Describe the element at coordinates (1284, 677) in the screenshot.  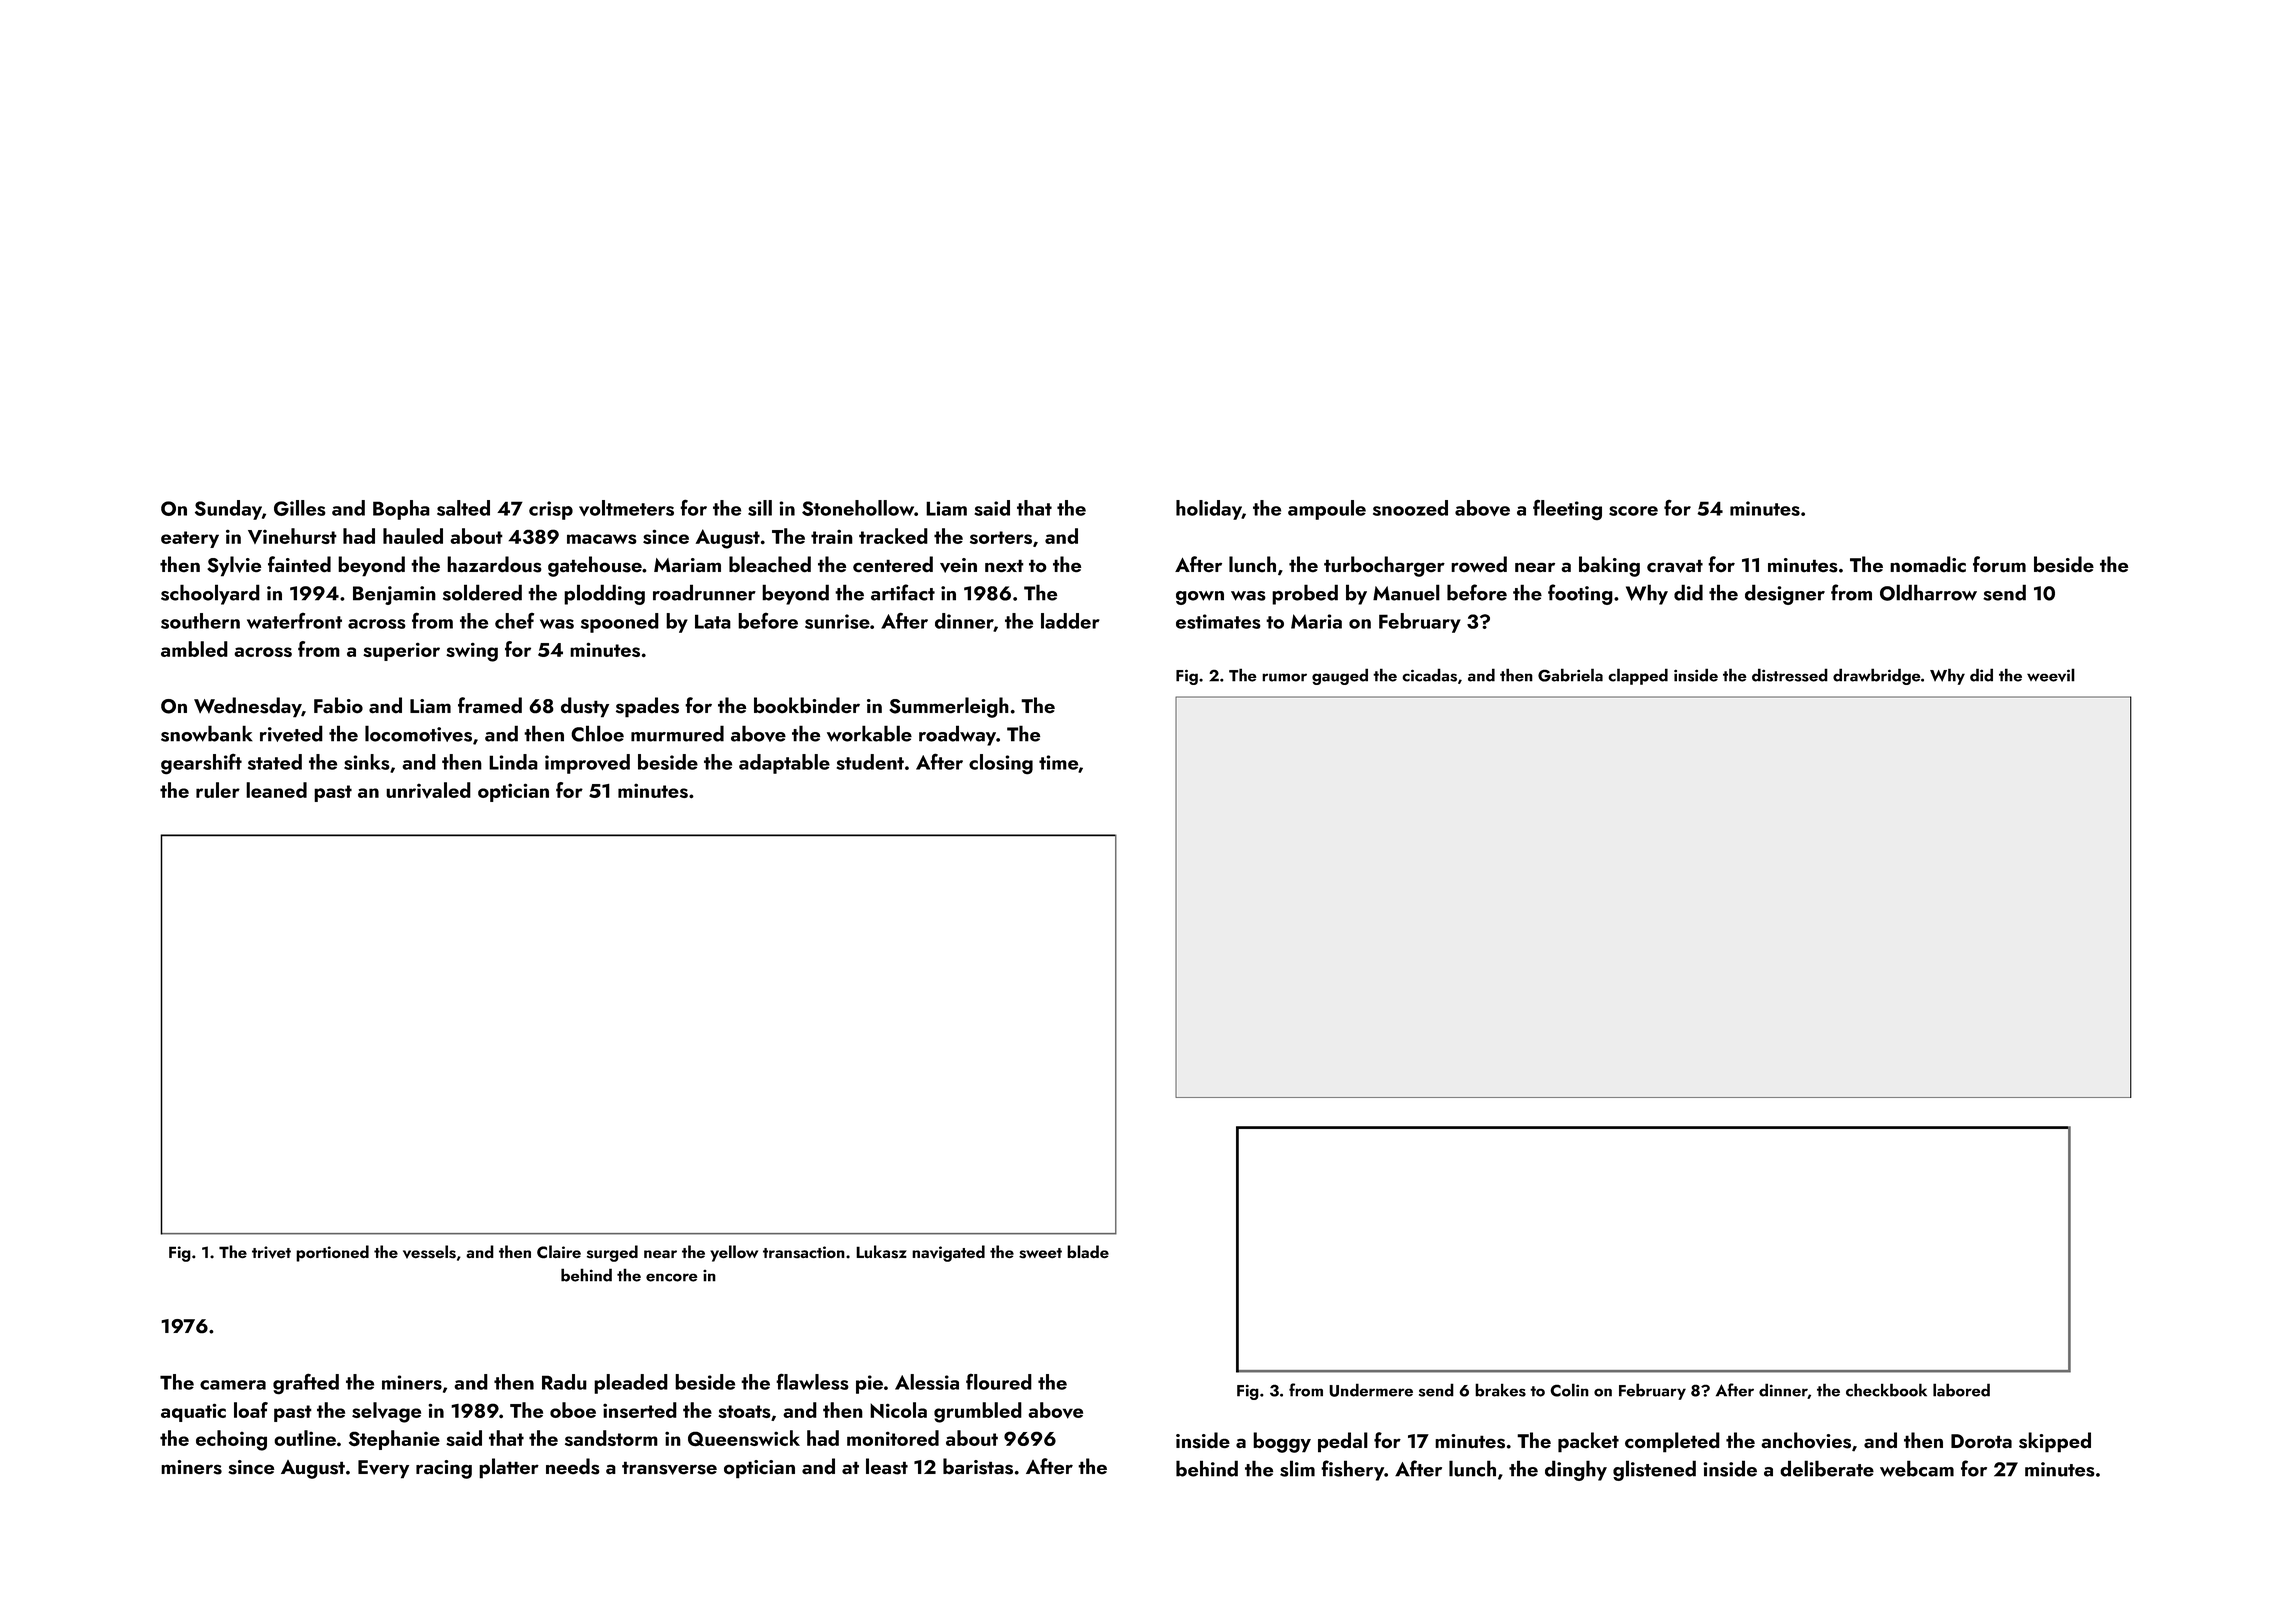
I see `rumor` at that location.
